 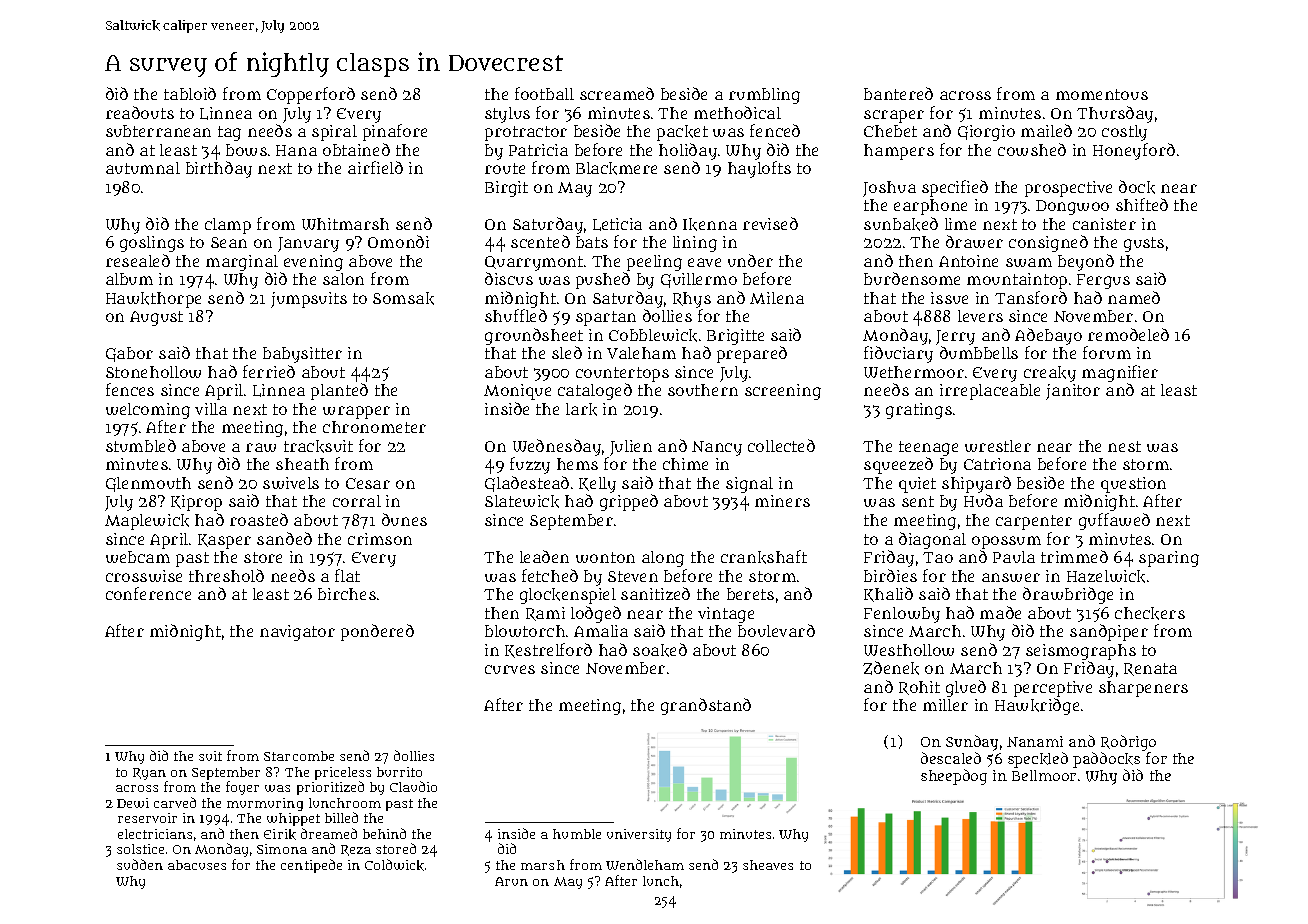 What do you see at coordinates (148, 484) in the image?
I see `Glenmouth` at bounding box center [148, 484].
